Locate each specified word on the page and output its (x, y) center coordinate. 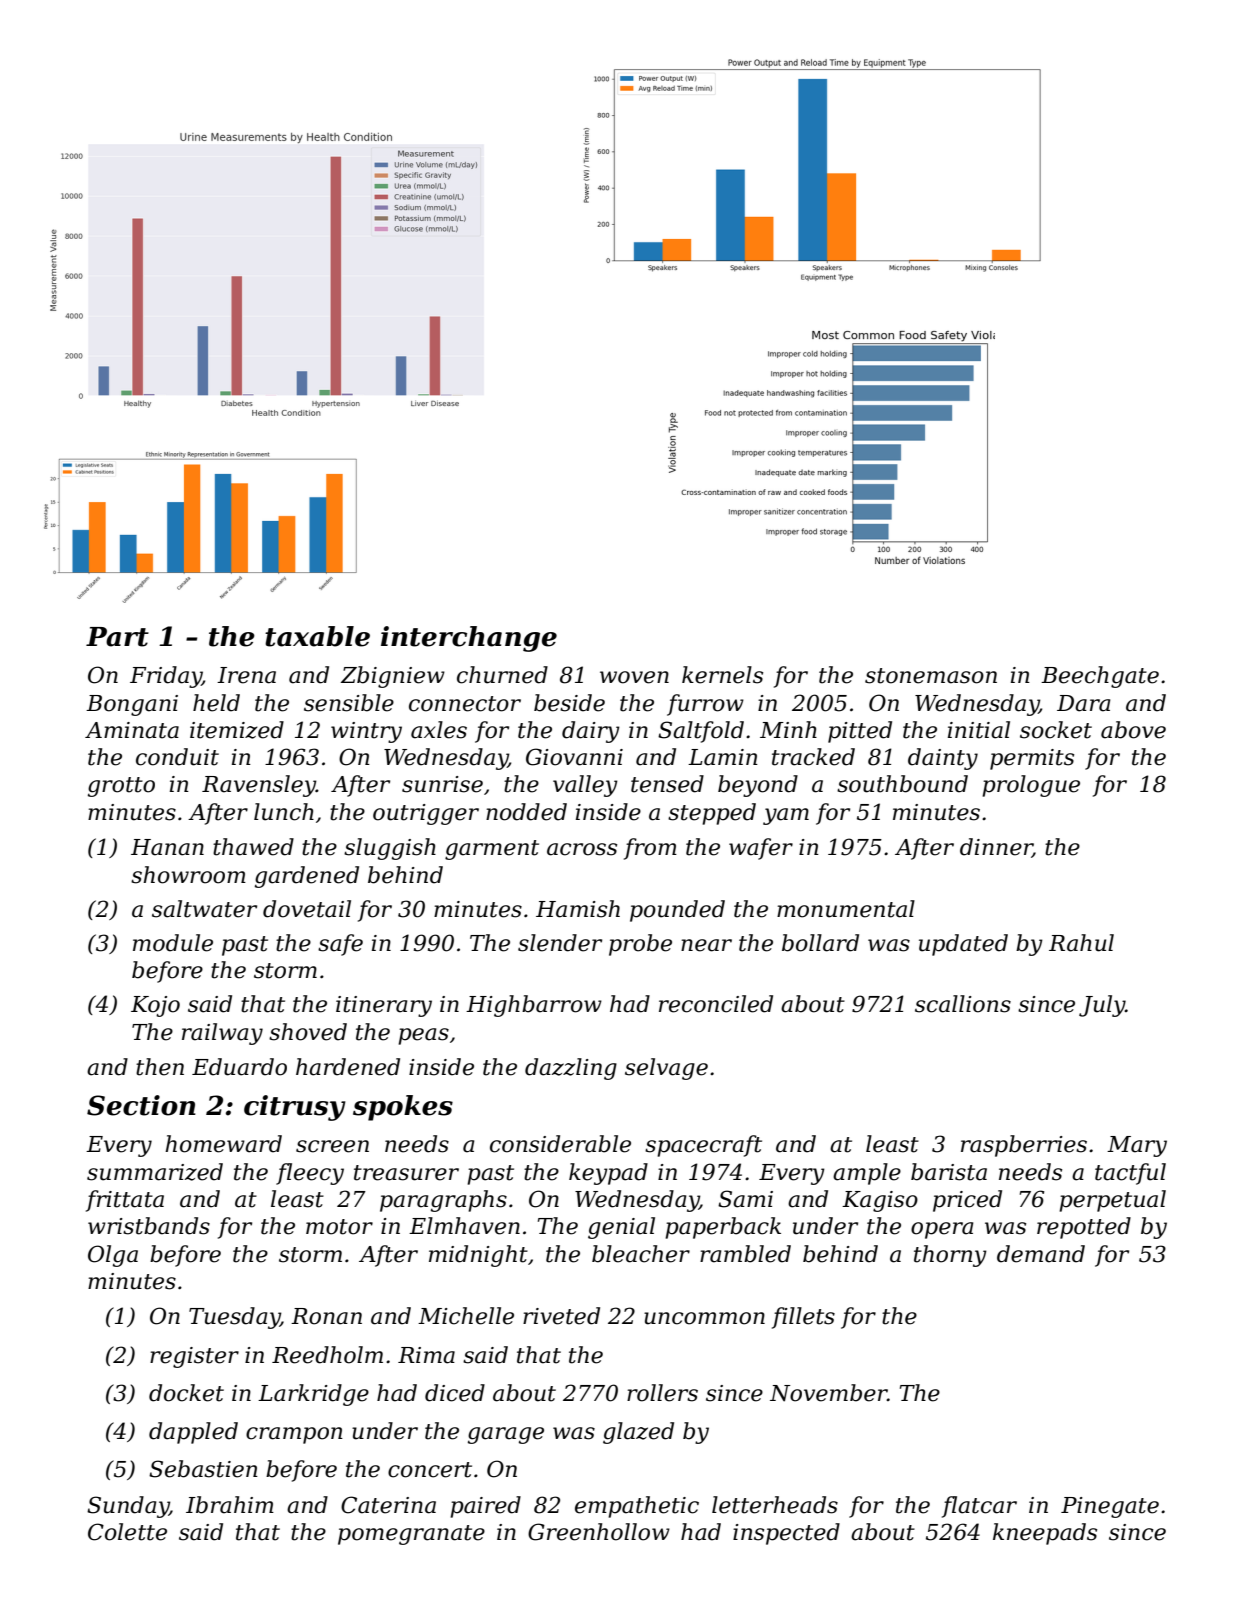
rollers (662, 1393)
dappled (193, 1433)
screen (332, 1146)
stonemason (931, 676)
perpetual (1112, 1201)
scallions (963, 1004)
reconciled (716, 1004)
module (173, 943)
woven (634, 677)
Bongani (132, 705)
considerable (560, 1144)
